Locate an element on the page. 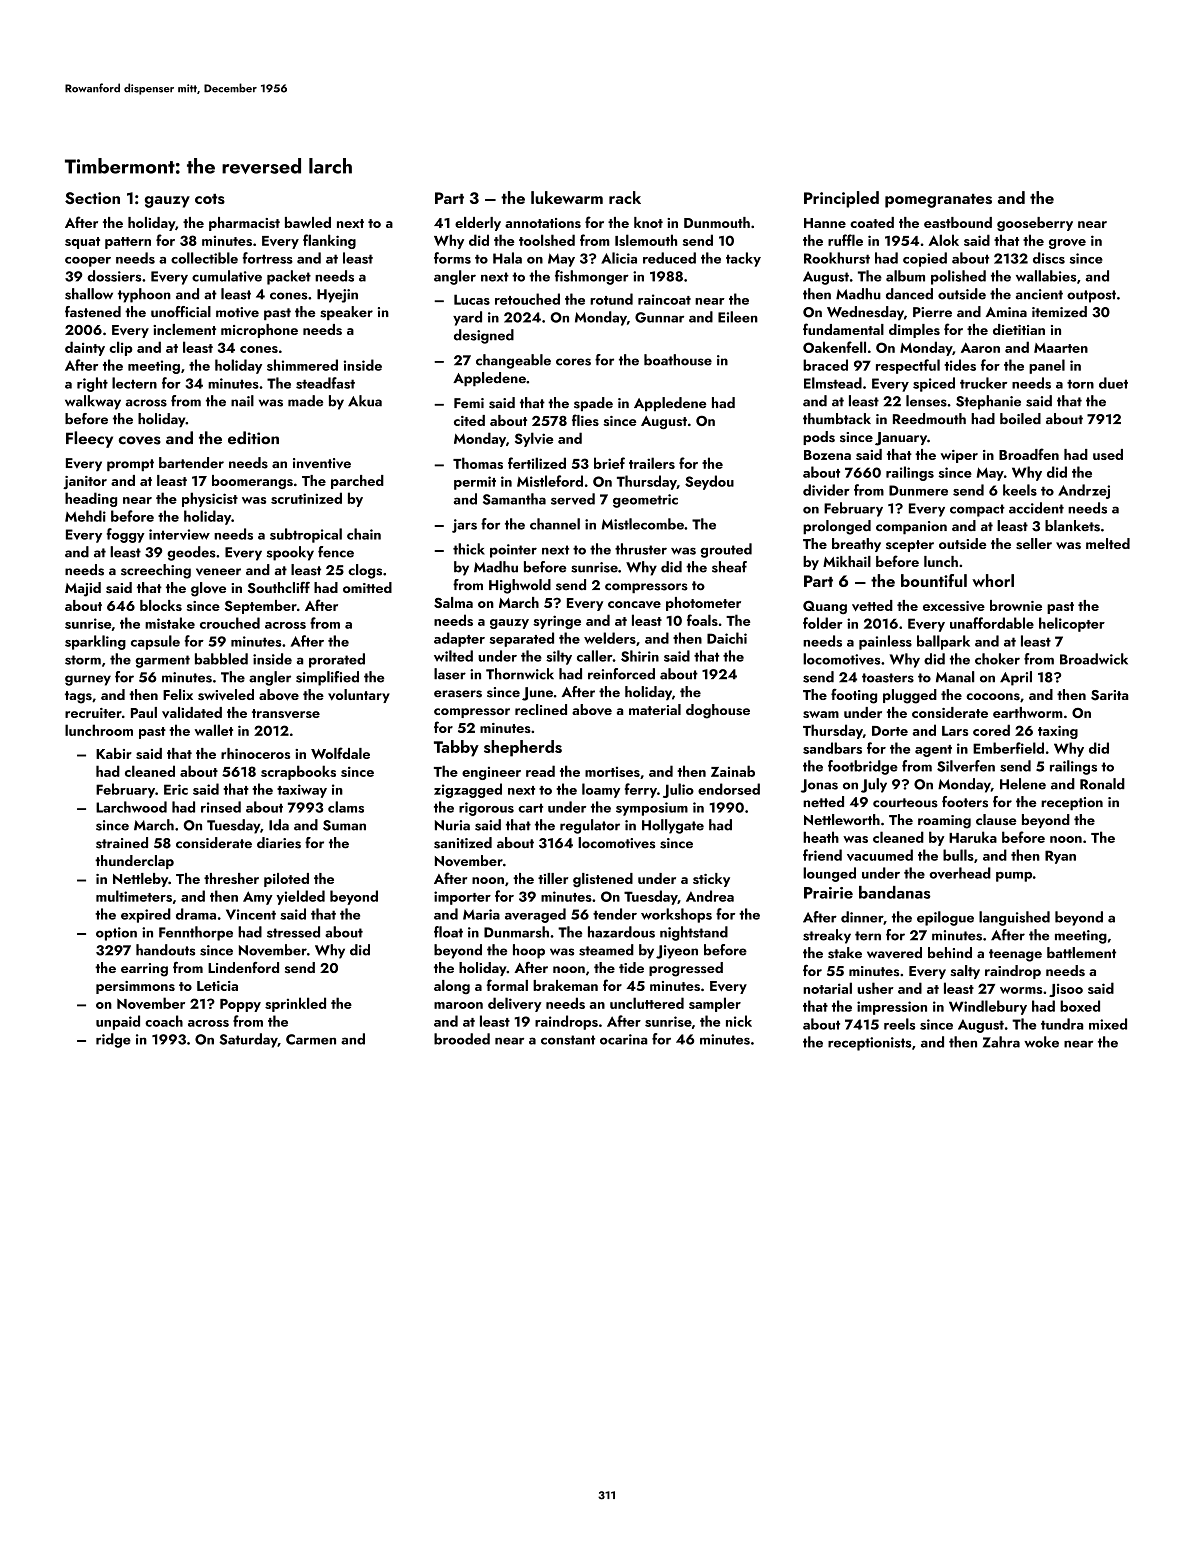  mortises is located at coordinates (612, 772).
